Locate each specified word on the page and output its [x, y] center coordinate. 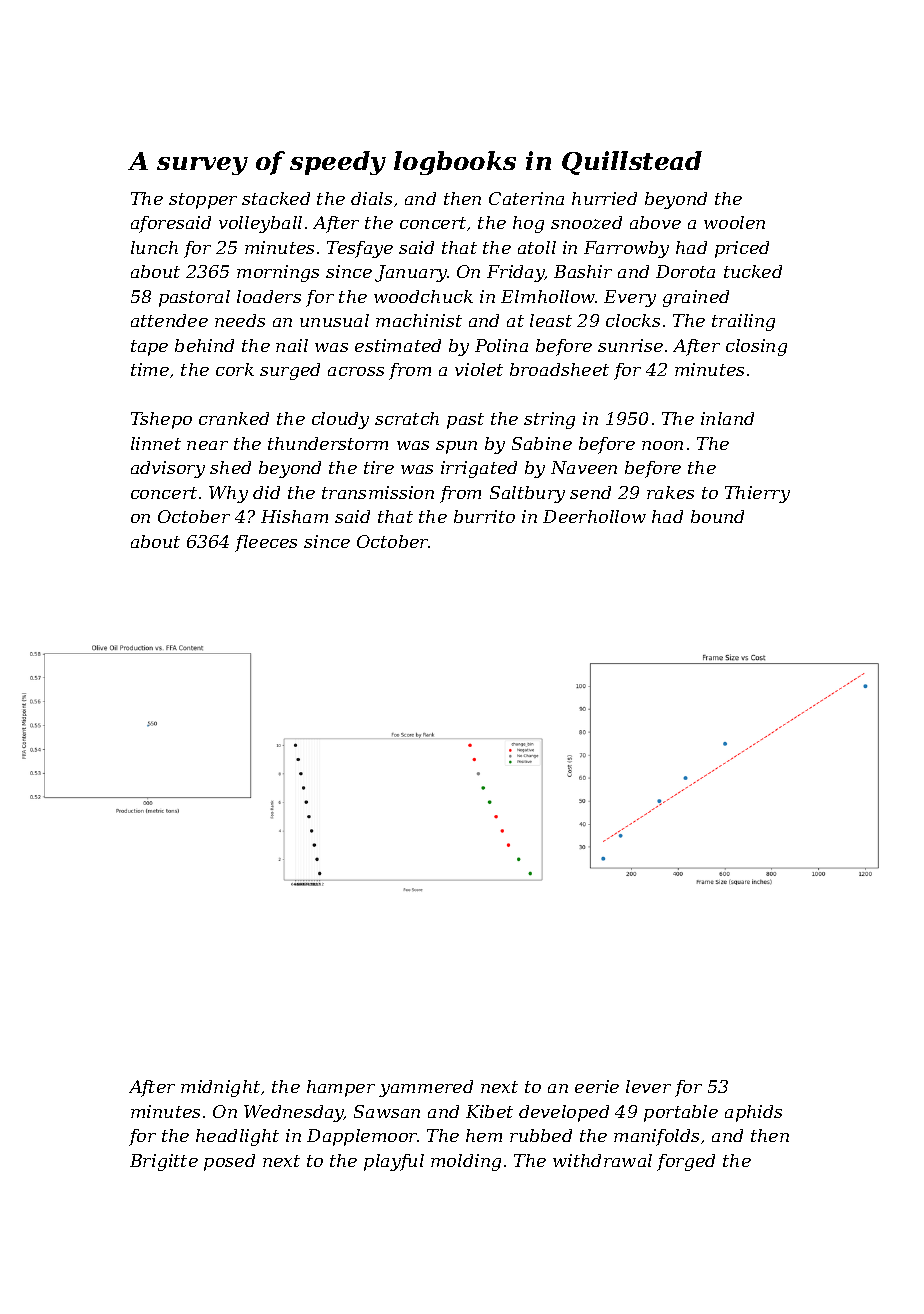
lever [648, 1086]
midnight [220, 1088]
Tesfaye [360, 249]
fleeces [266, 543]
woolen [734, 222]
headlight [237, 1137]
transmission [378, 492]
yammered [426, 1088]
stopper [203, 201]
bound [717, 516]
